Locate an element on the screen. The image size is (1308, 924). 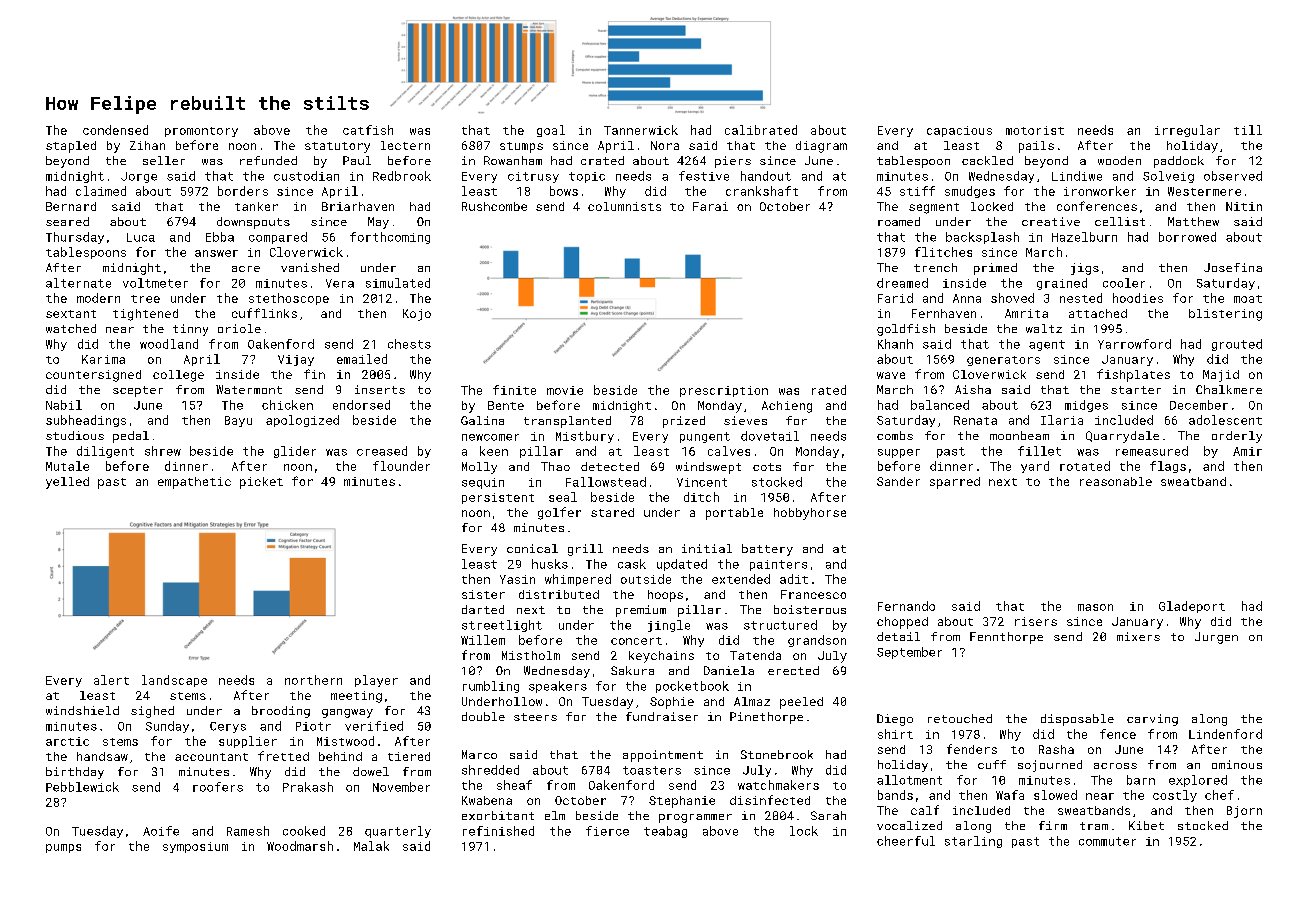
symposium is located at coordinates (195, 847).
